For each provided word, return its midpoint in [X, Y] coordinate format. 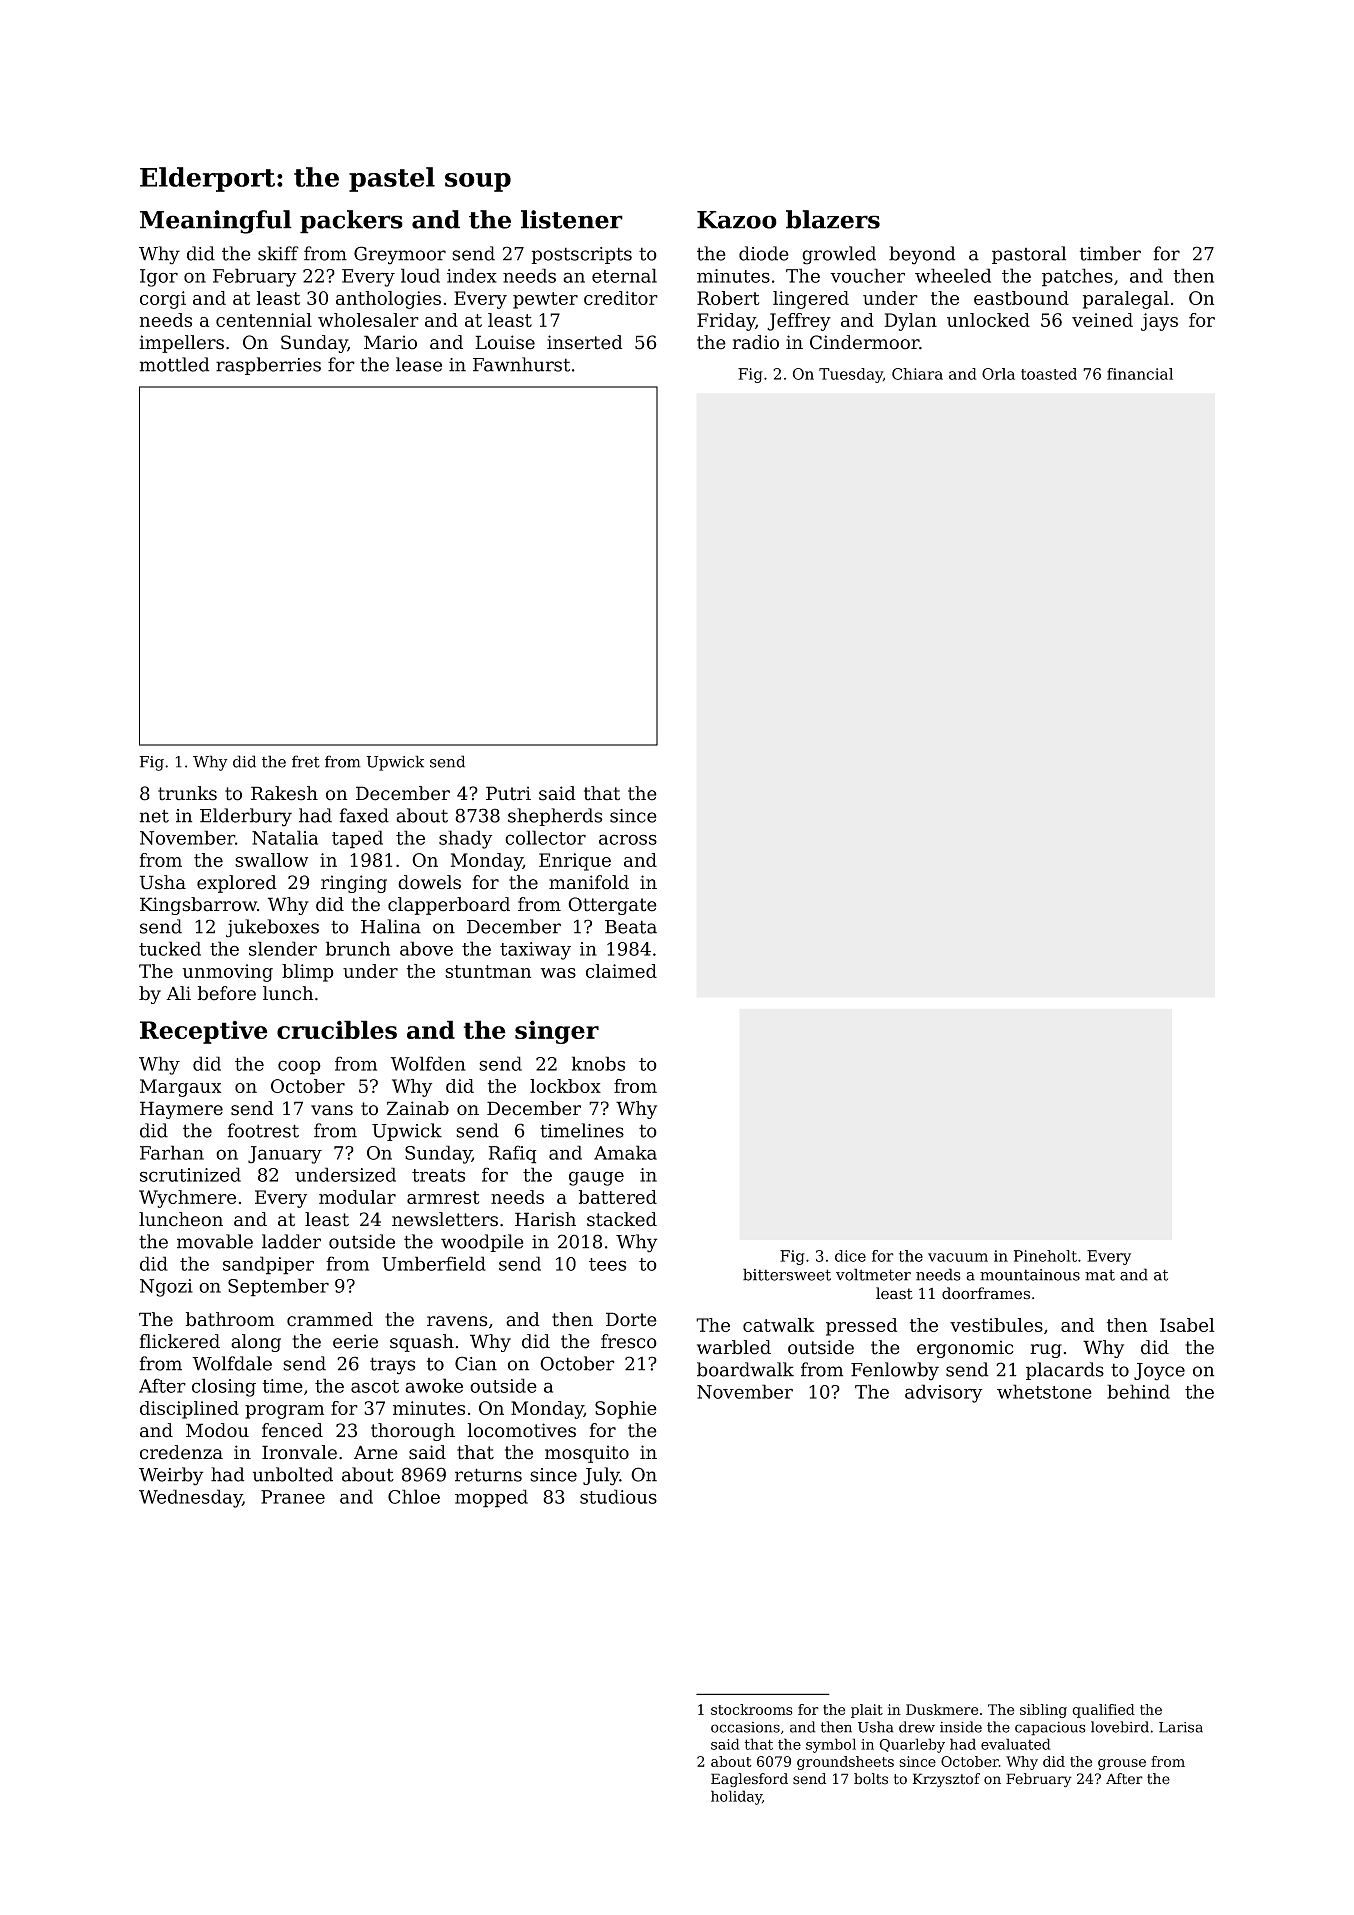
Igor [159, 278]
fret [306, 761]
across [628, 839]
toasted [1049, 374]
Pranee [293, 1497]
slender [283, 948]
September [278, 1287]
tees [607, 1264]
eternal [624, 275]
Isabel [1187, 1325]
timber [1110, 253]
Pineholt [1045, 1256]
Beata [631, 927]
